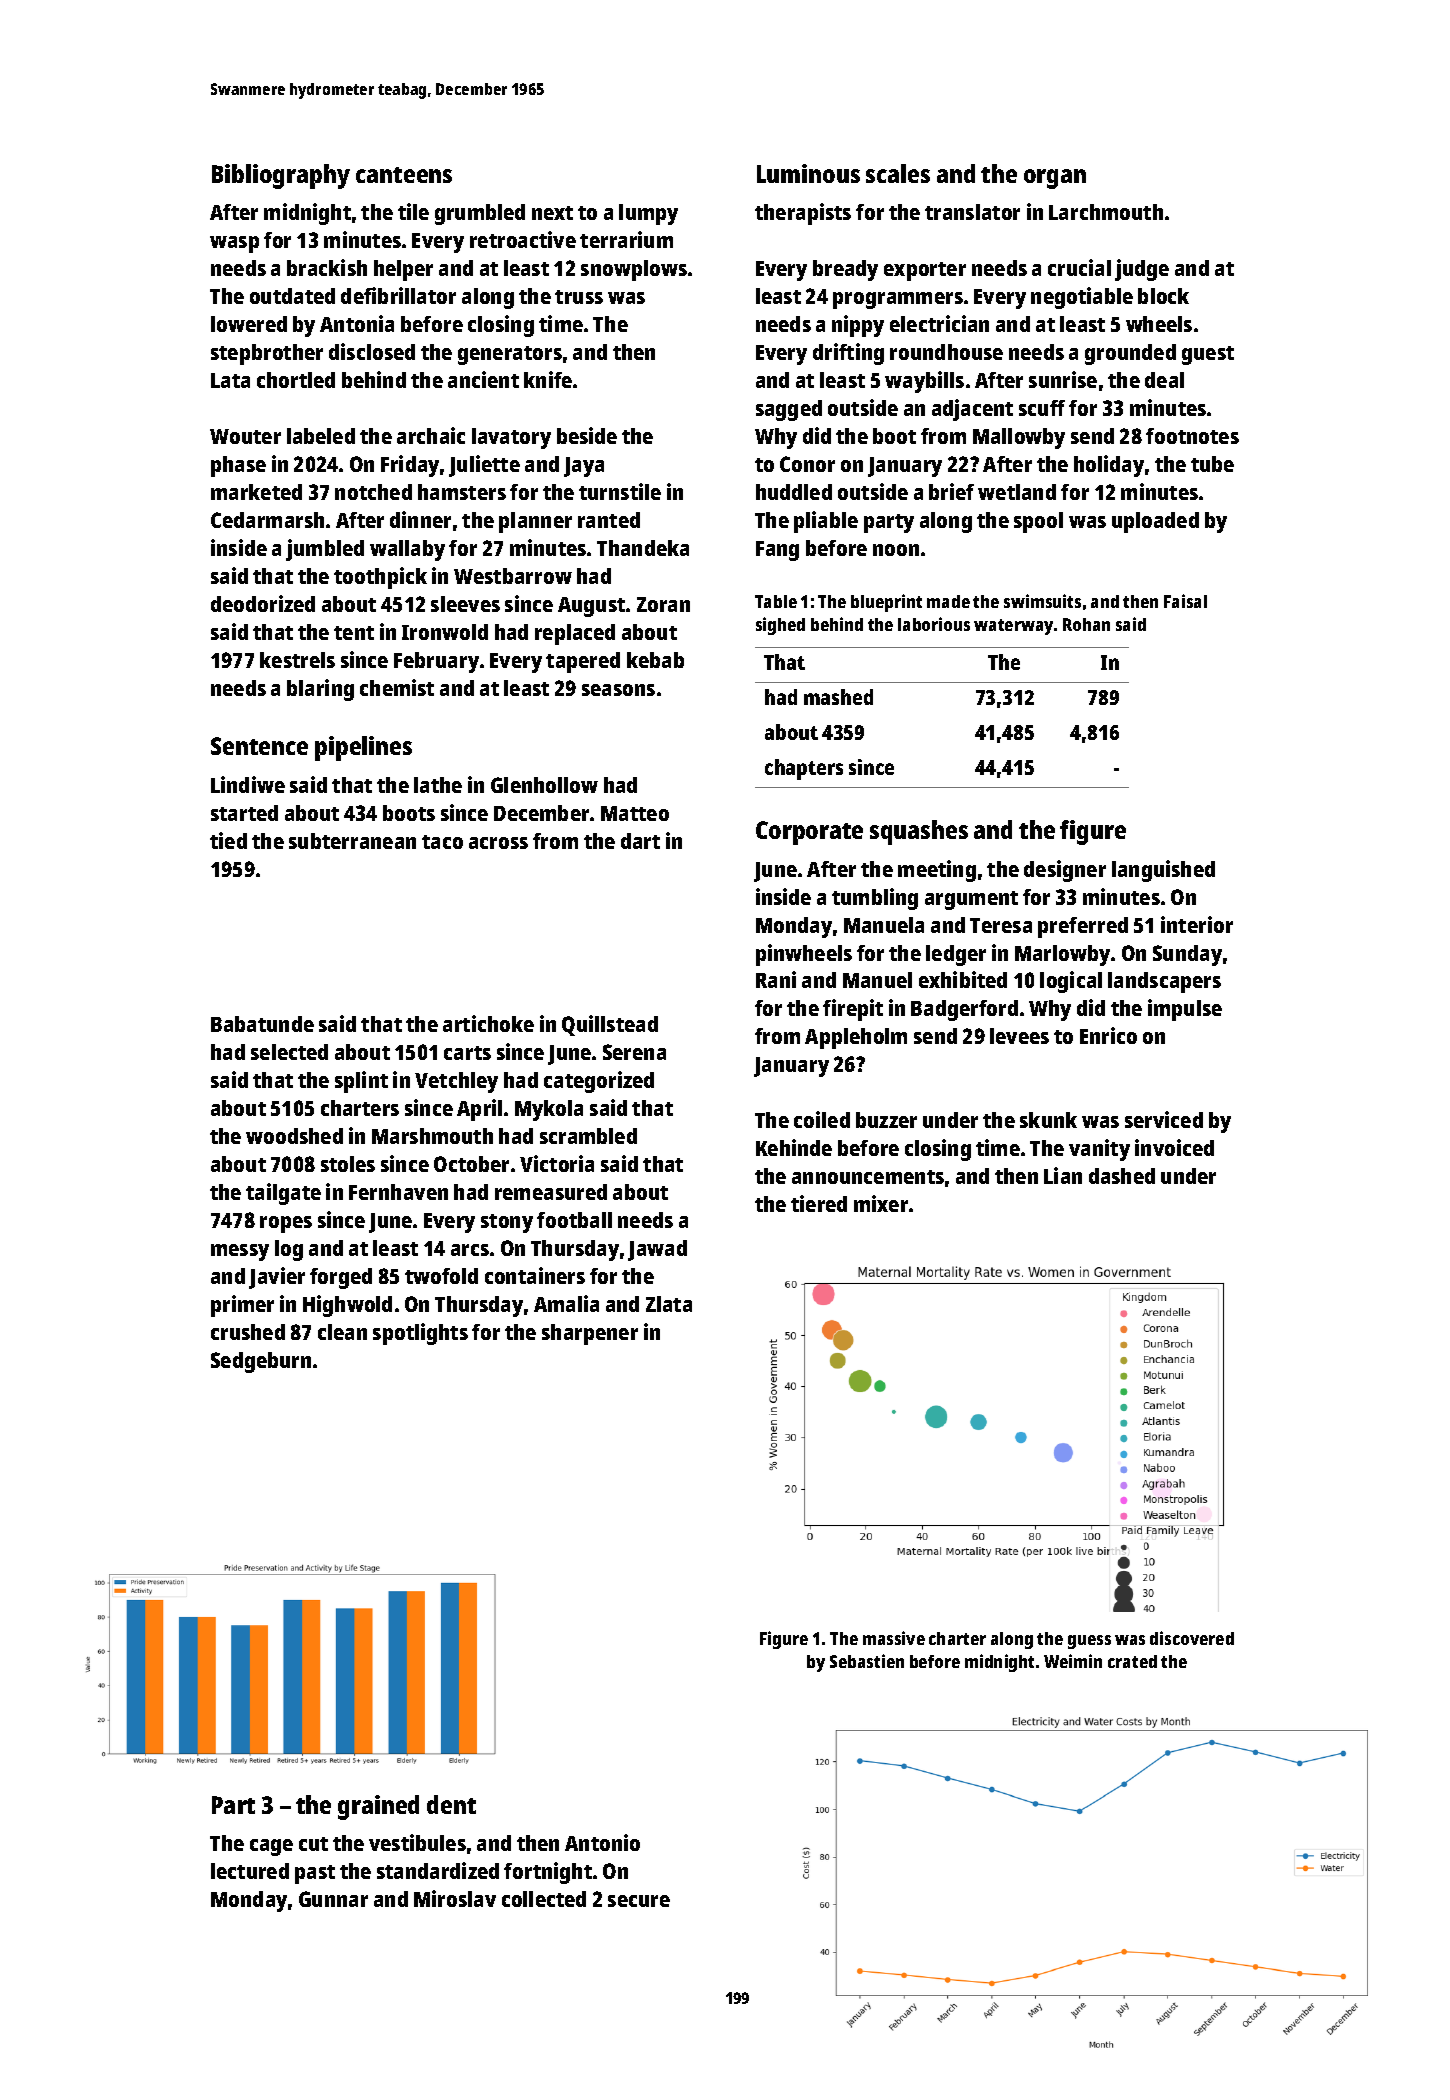 The height and width of the screenshot is (2100, 1450). What do you see at coordinates (639, 1901) in the screenshot?
I see `secure` at bounding box center [639, 1901].
